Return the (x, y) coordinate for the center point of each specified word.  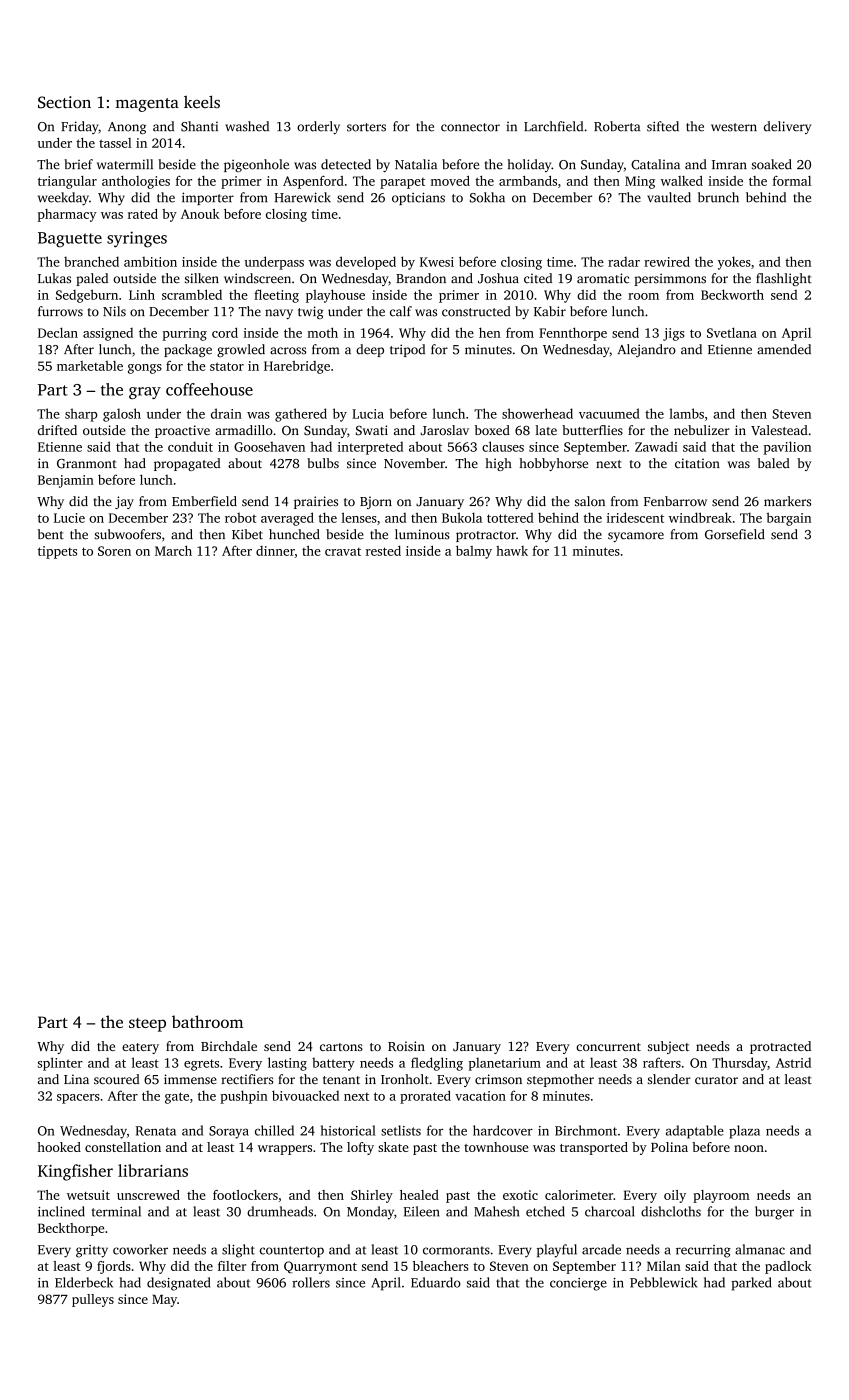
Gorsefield (735, 534)
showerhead (537, 413)
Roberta (617, 126)
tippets (57, 552)
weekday (63, 199)
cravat (343, 552)
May (164, 1301)
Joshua (498, 278)
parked (751, 1284)
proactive (182, 431)
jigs (674, 334)
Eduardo (436, 1282)
